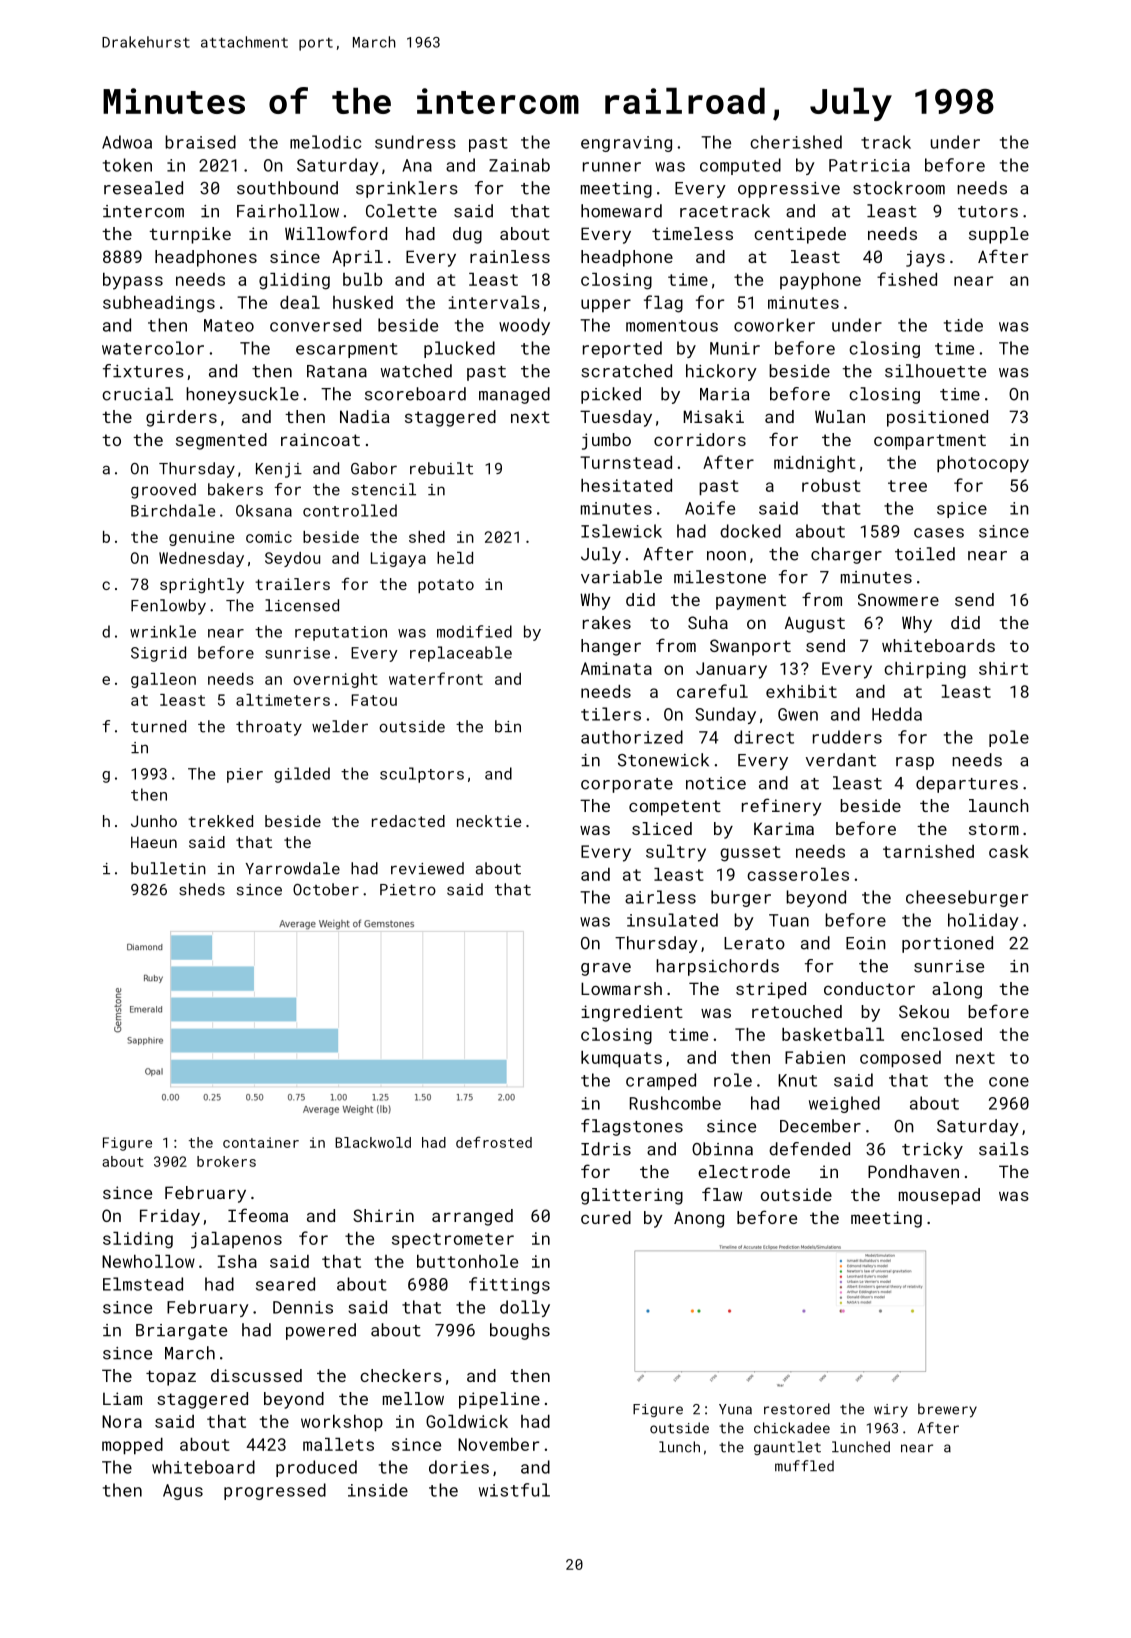 Image resolution: width=1131 pixels, height=1638 pixels. What do you see at coordinates (190, 235) in the screenshot?
I see `turnpike` at bounding box center [190, 235].
